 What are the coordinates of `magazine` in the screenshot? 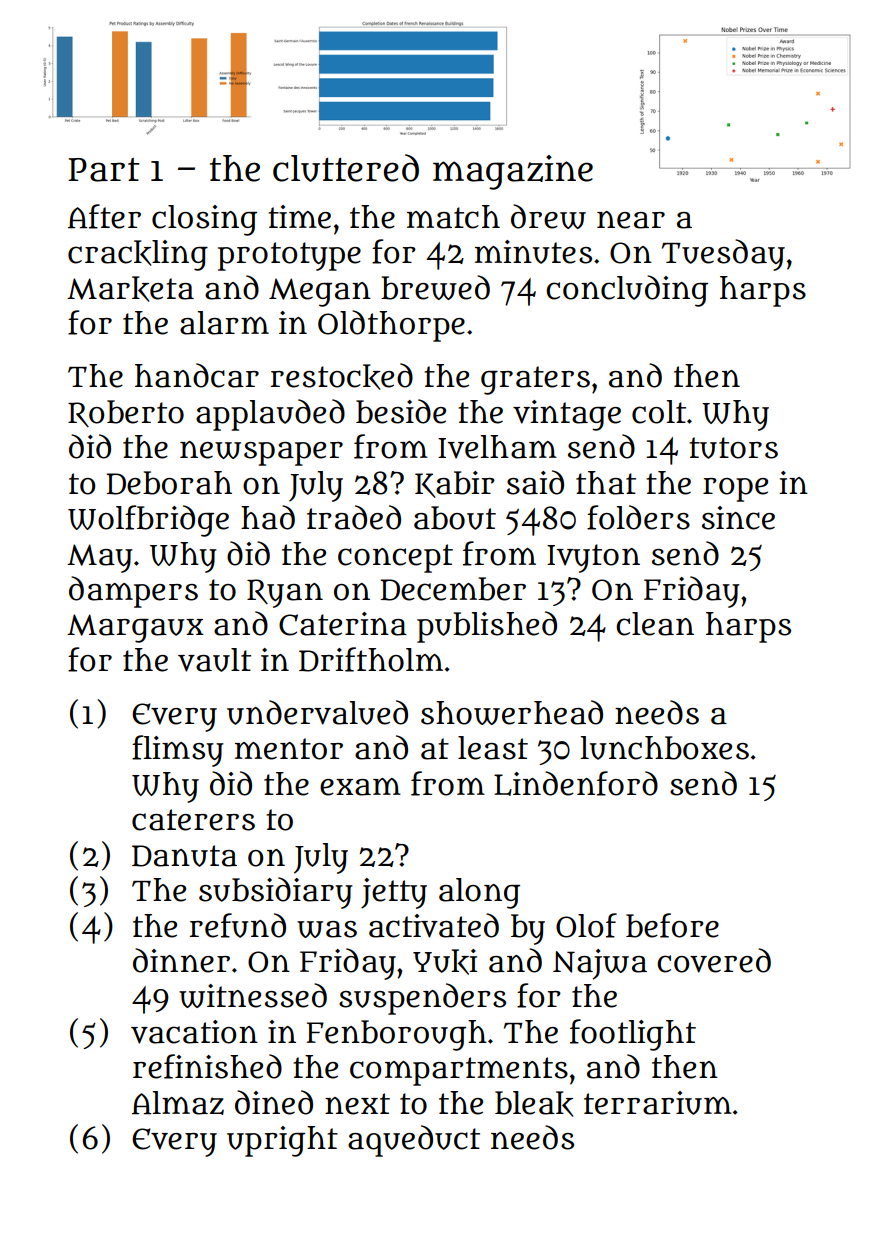 It's located at (513, 172).
